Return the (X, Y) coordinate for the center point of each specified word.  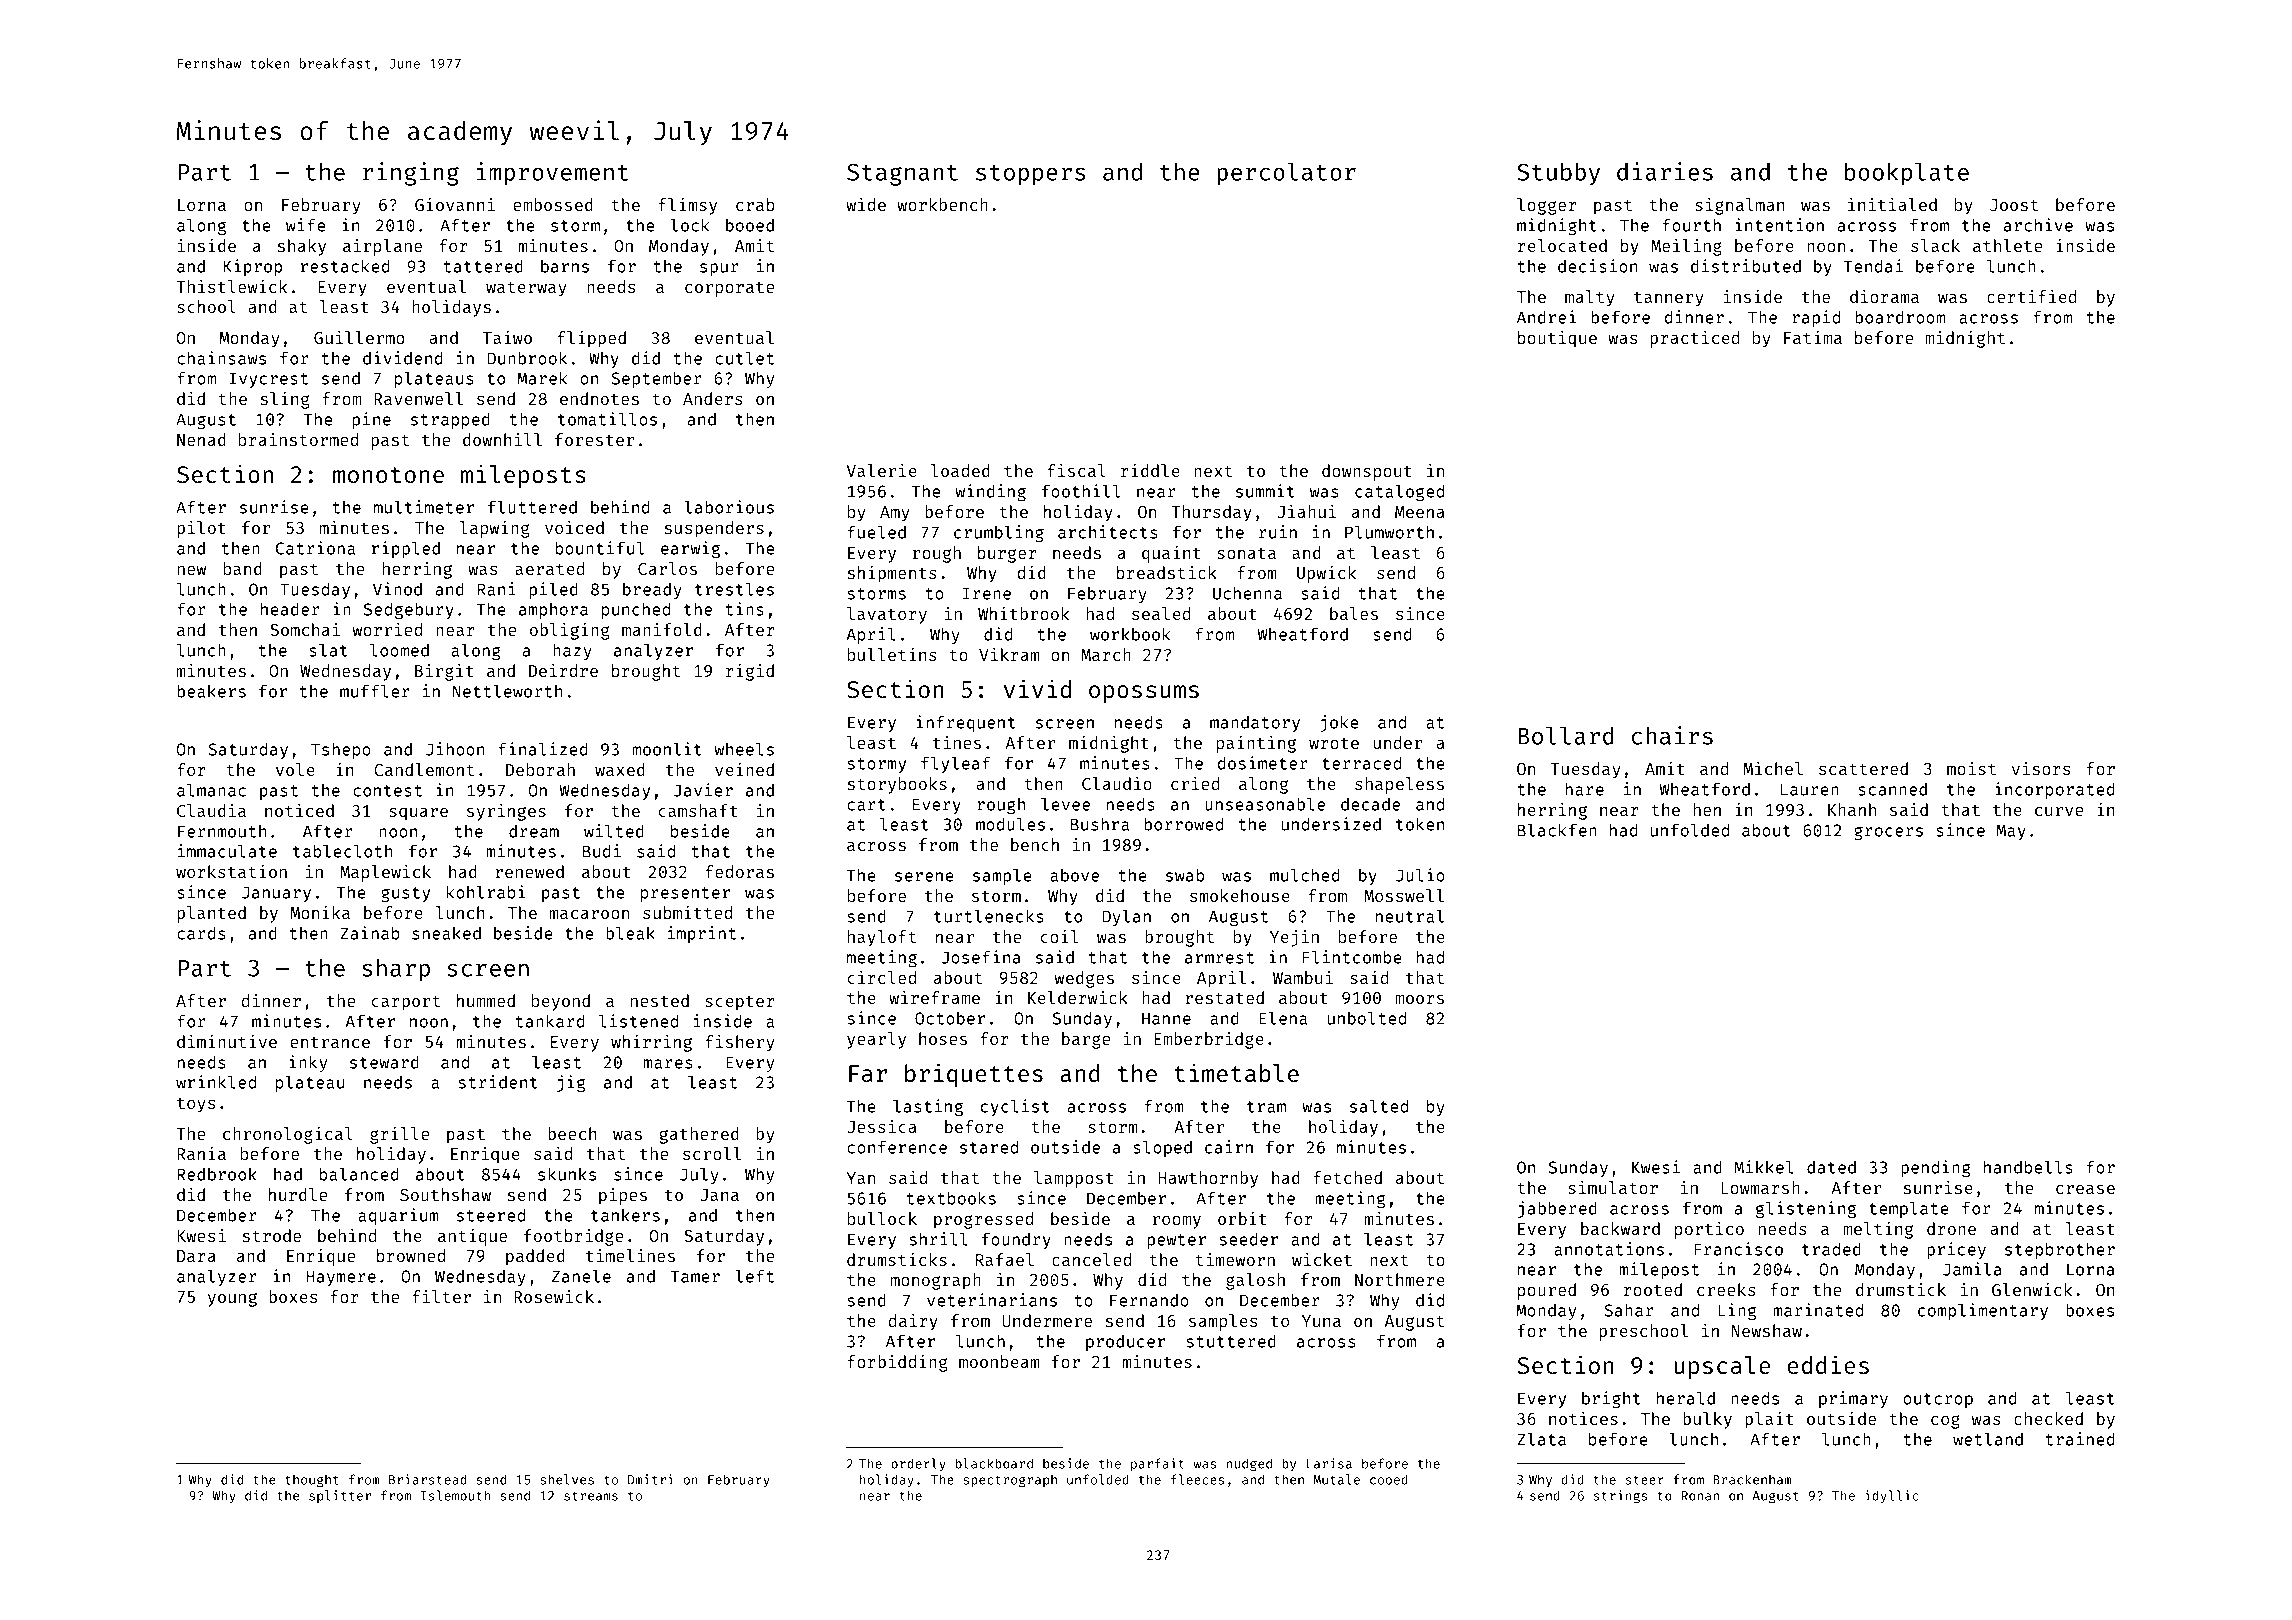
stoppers (1030, 175)
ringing (411, 174)
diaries (1665, 171)
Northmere (1400, 1279)
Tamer (695, 1276)
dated (1831, 1167)
